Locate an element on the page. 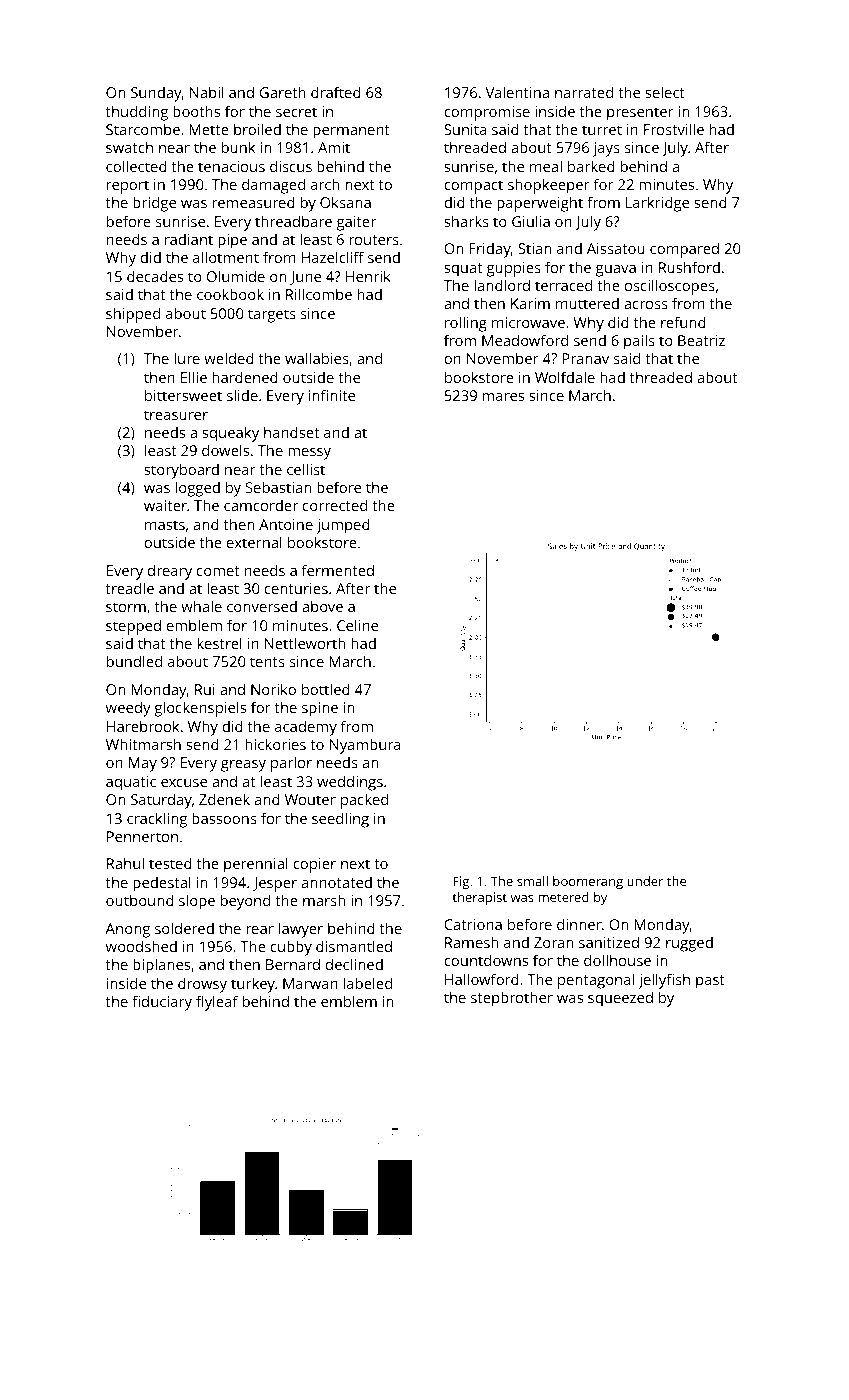  Frostville is located at coordinates (674, 129).
